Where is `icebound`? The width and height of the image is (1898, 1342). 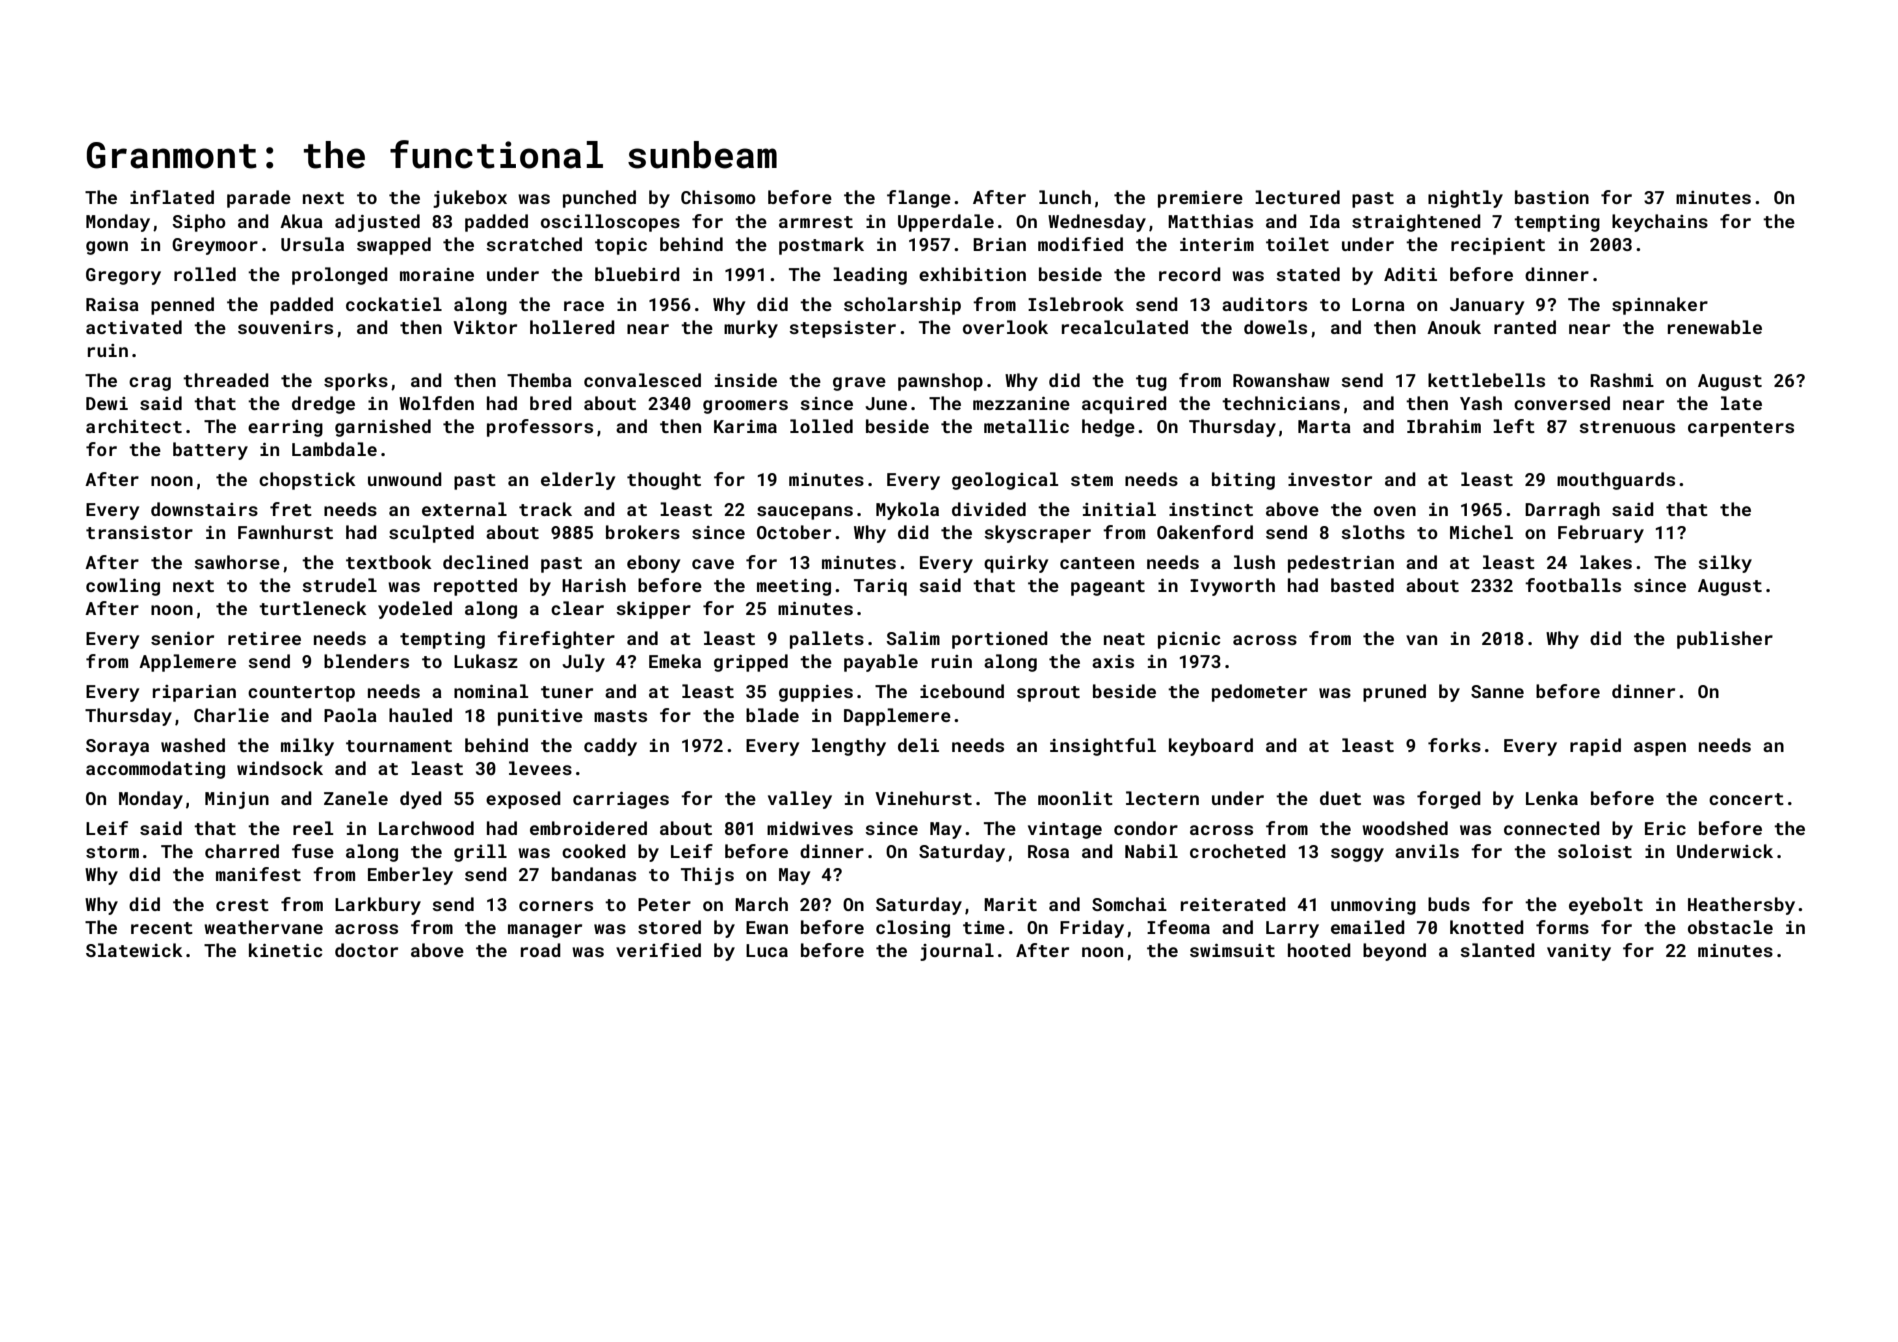 icebound is located at coordinates (962, 691).
